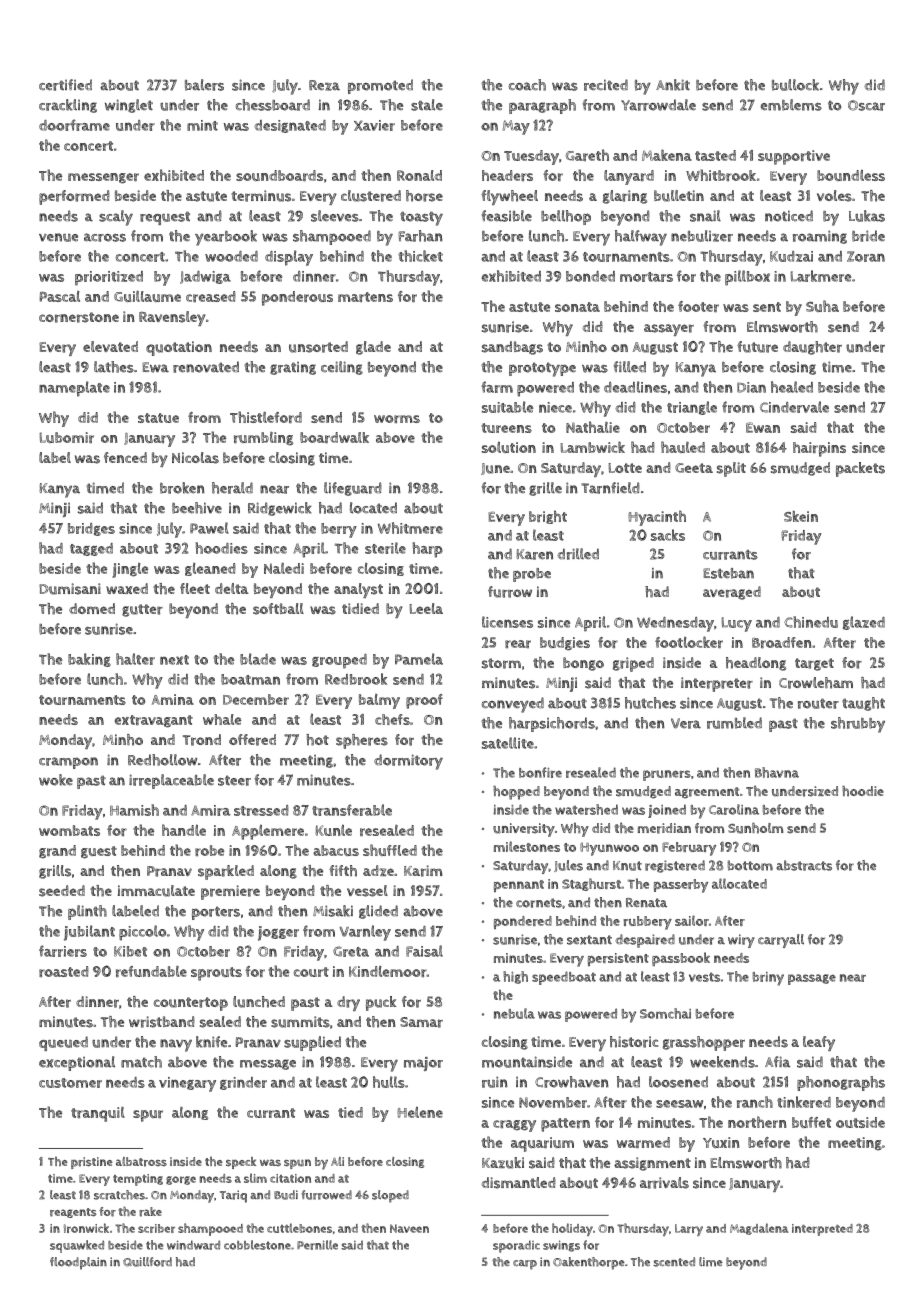 This document has width=924, height=1308. I want to click on Faisal, so click(424, 951).
